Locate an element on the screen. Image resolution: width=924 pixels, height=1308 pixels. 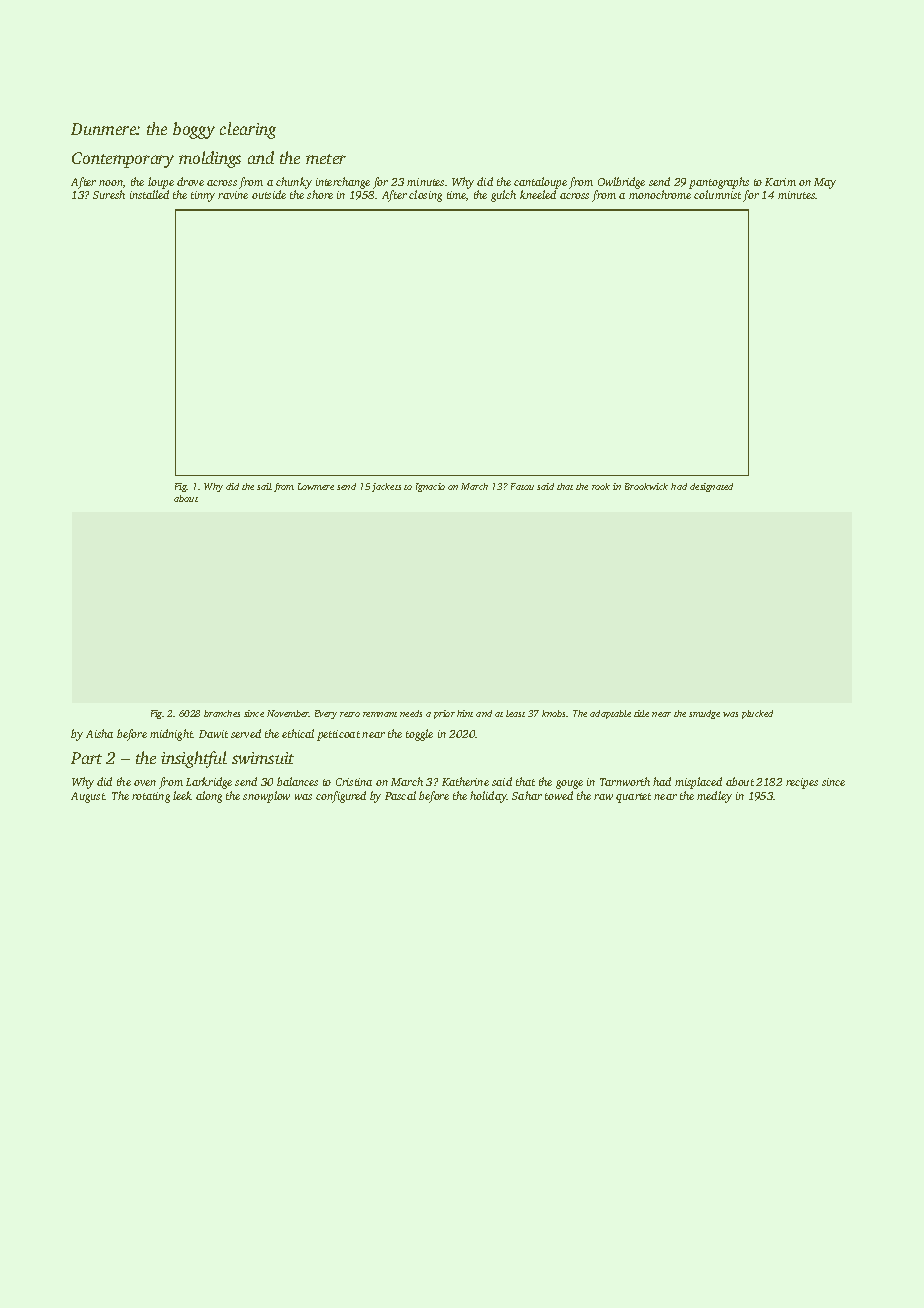
Suresh is located at coordinates (109, 194).
